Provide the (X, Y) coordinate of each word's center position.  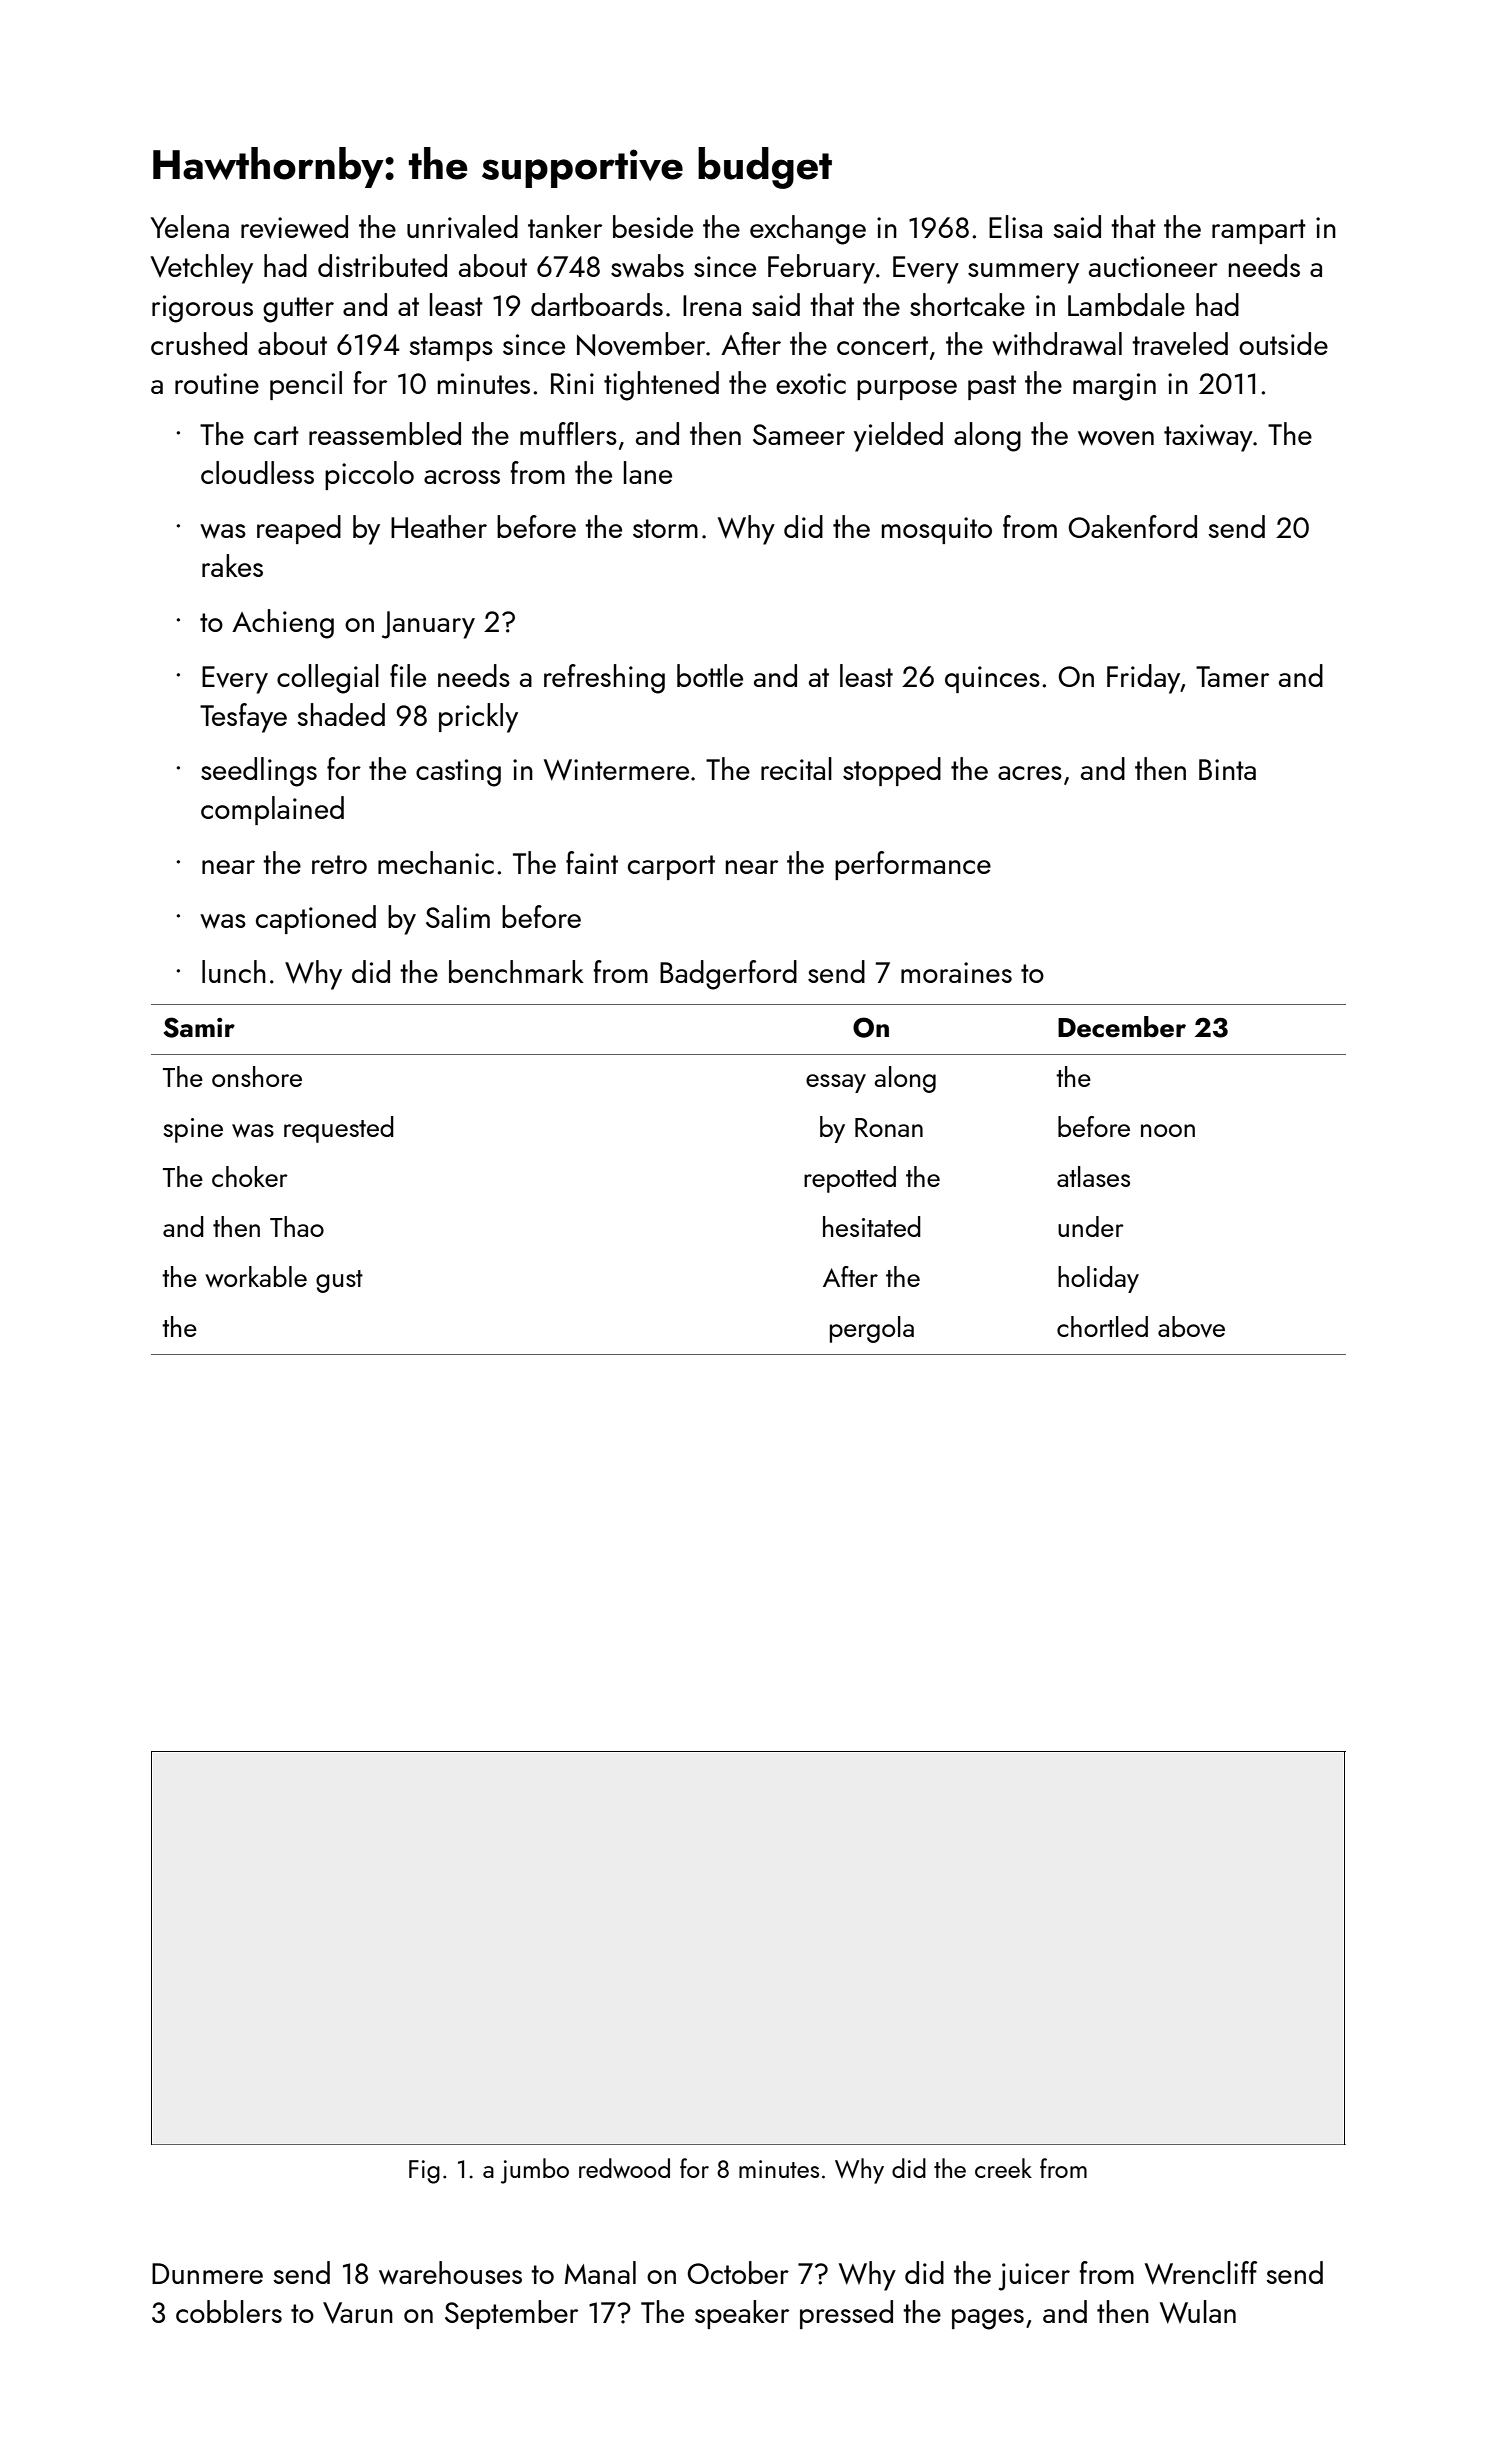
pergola (872, 1329)
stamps (451, 348)
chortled (1102, 1326)
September (511, 2314)
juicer (1034, 2277)
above (1191, 1327)
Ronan (889, 1127)
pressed (846, 2314)
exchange (808, 230)
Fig (424, 2172)
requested (339, 1129)
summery (1023, 273)
